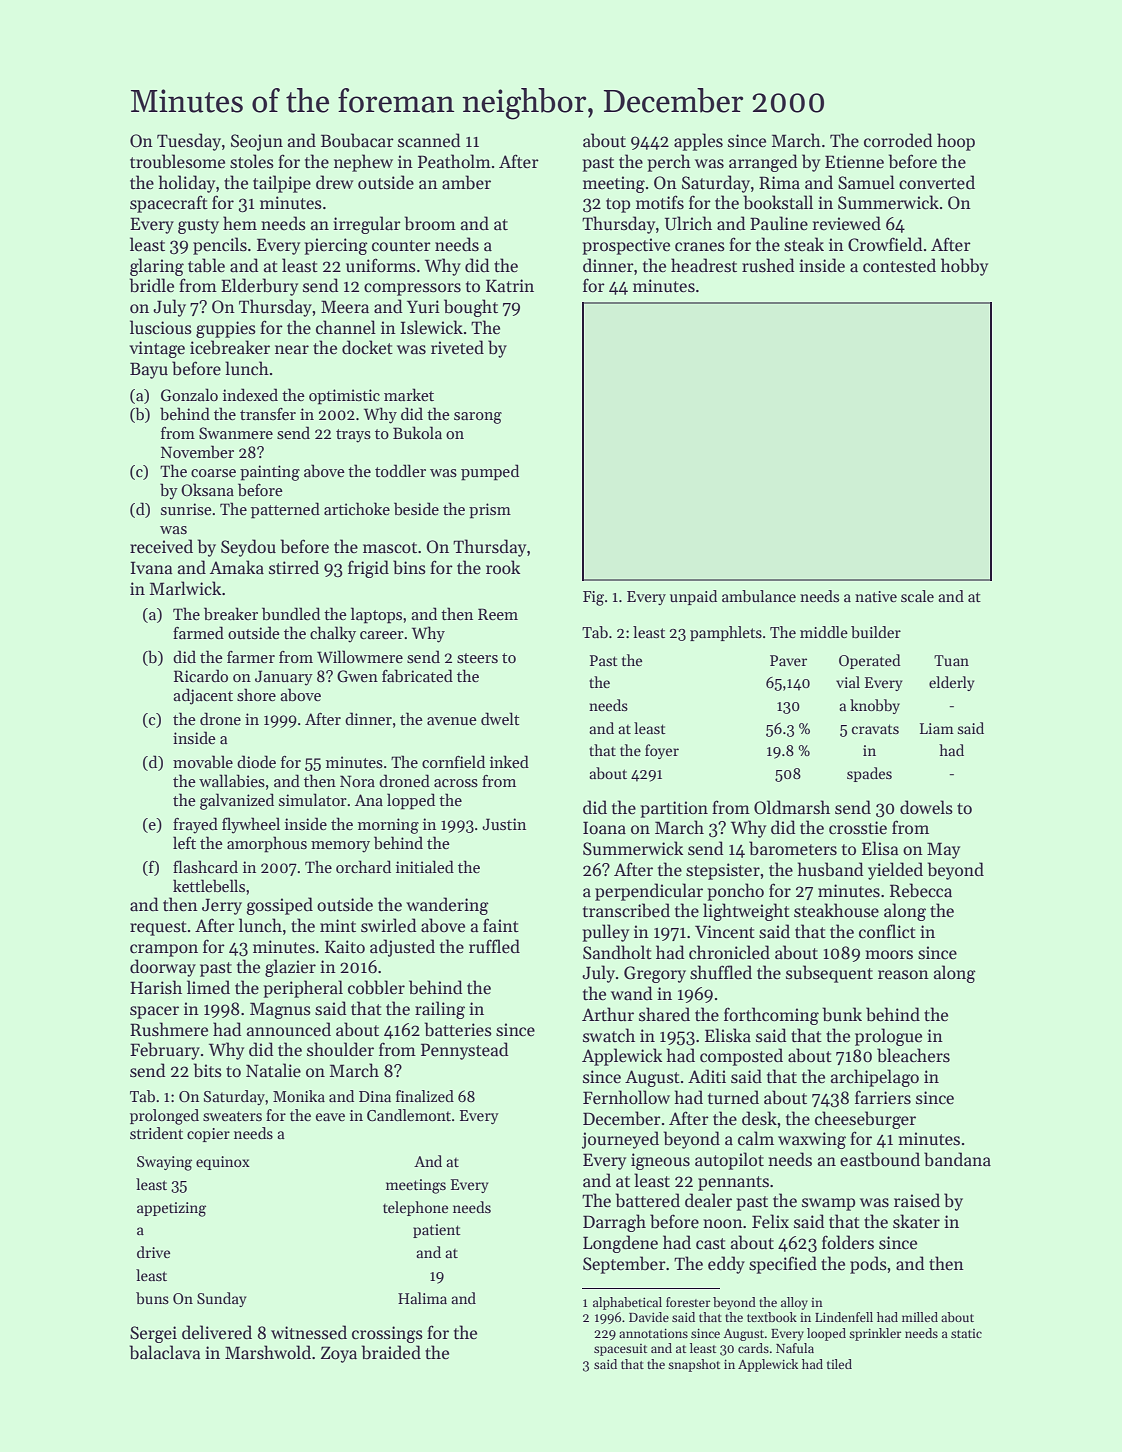 The width and height of the document is (1122, 1452). Describe the element at coordinates (257, 142) in the document. I see `Seojun` at that location.
